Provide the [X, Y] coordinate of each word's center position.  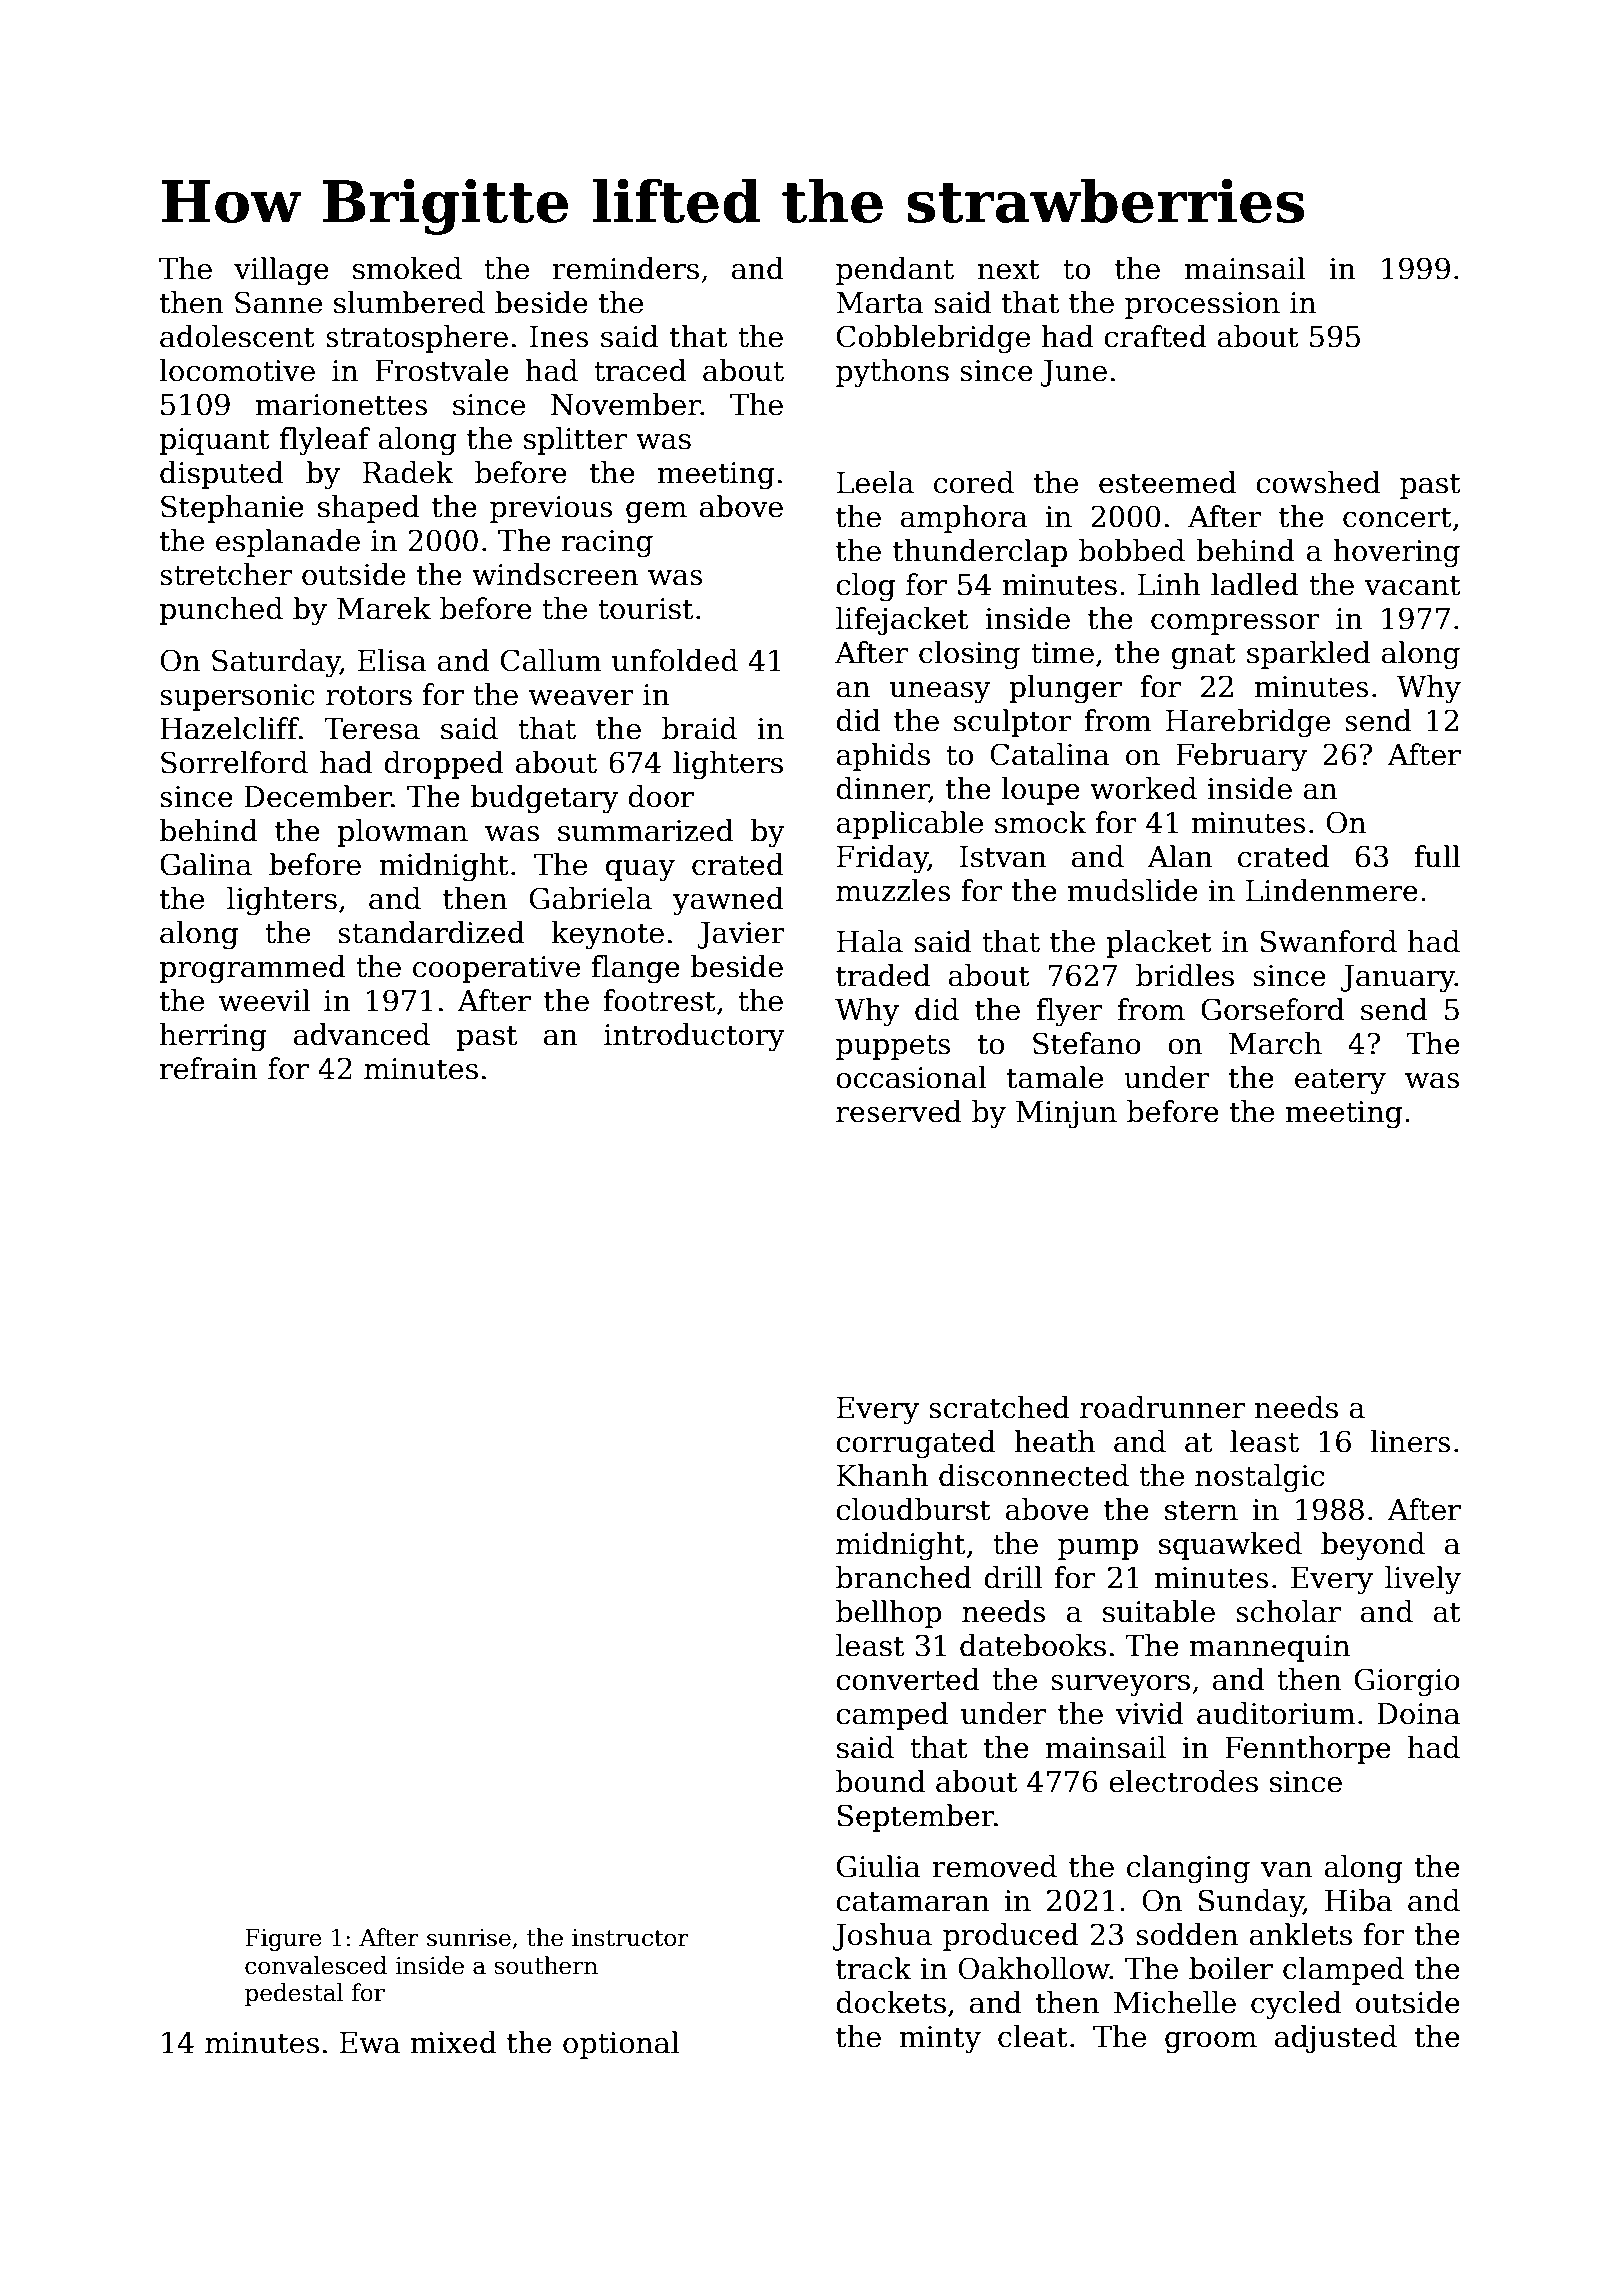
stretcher [226, 574]
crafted [1155, 336]
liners [1410, 1441]
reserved [899, 1111]
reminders [625, 268]
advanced [362, 1034]
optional [621, 2045]
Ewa [370, 2043]
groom [1211, 2043]
